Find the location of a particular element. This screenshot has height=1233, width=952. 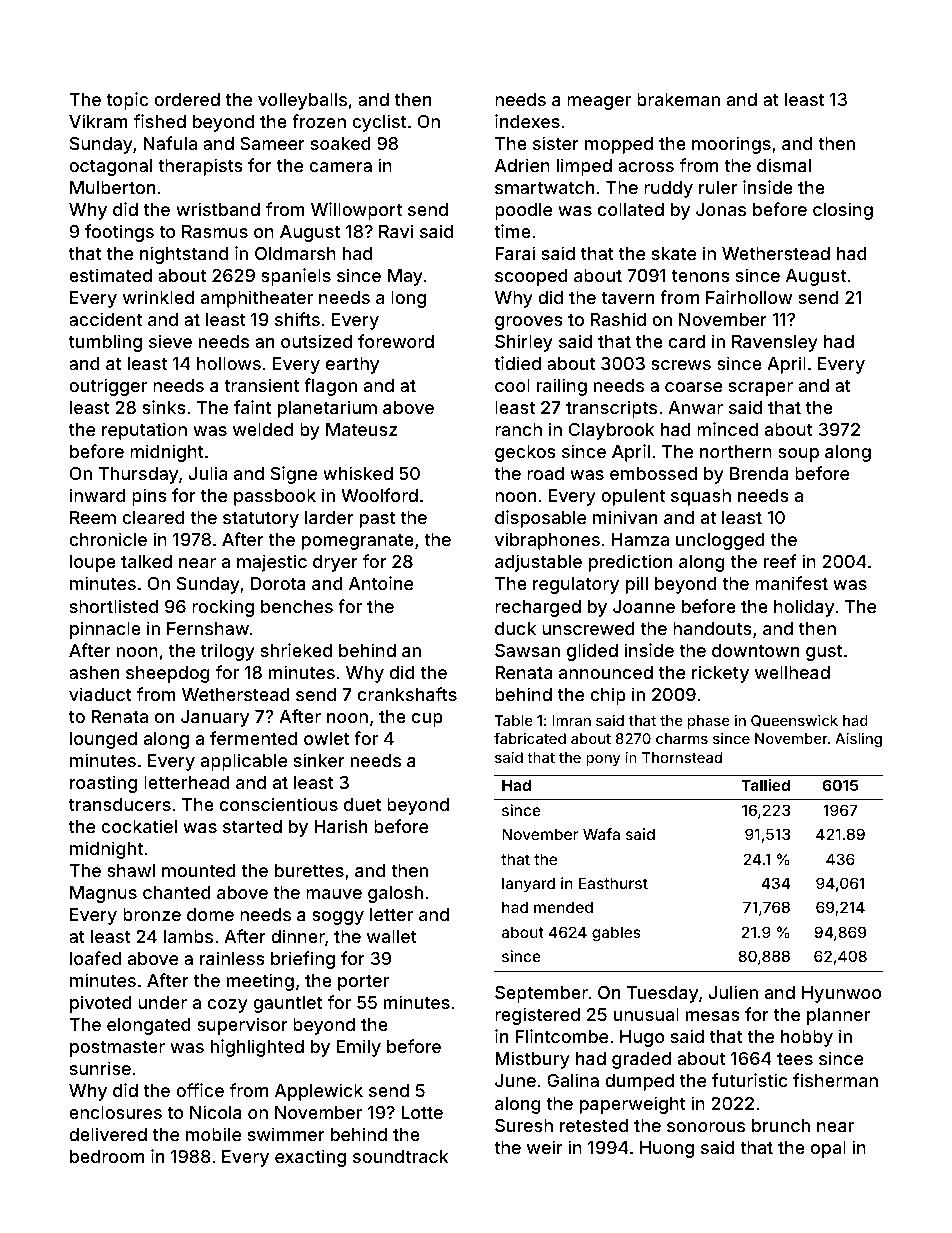

soaked is located at coordinates (341, 143).
